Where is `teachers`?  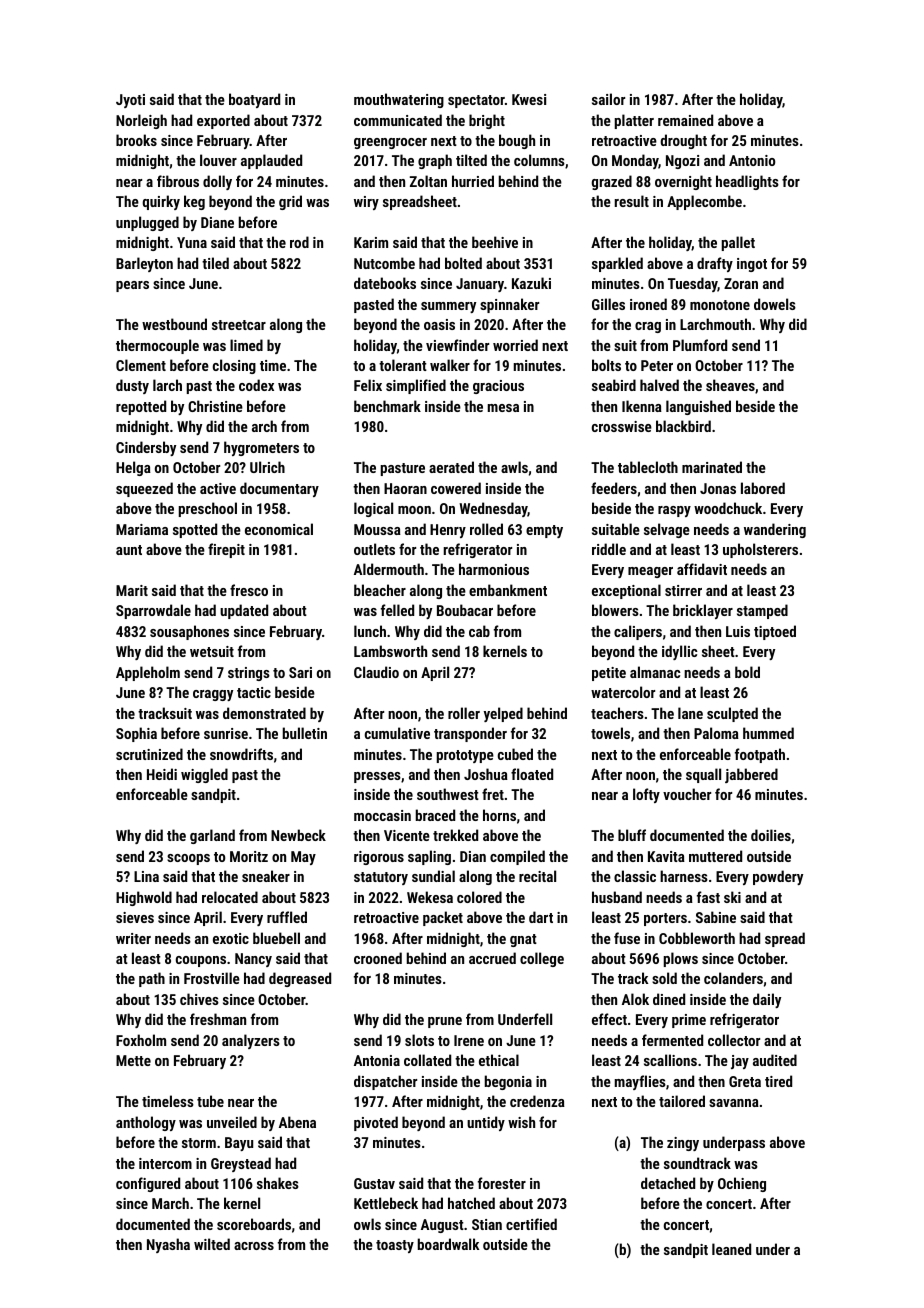 teachers is located at coordinates (617, 713).
